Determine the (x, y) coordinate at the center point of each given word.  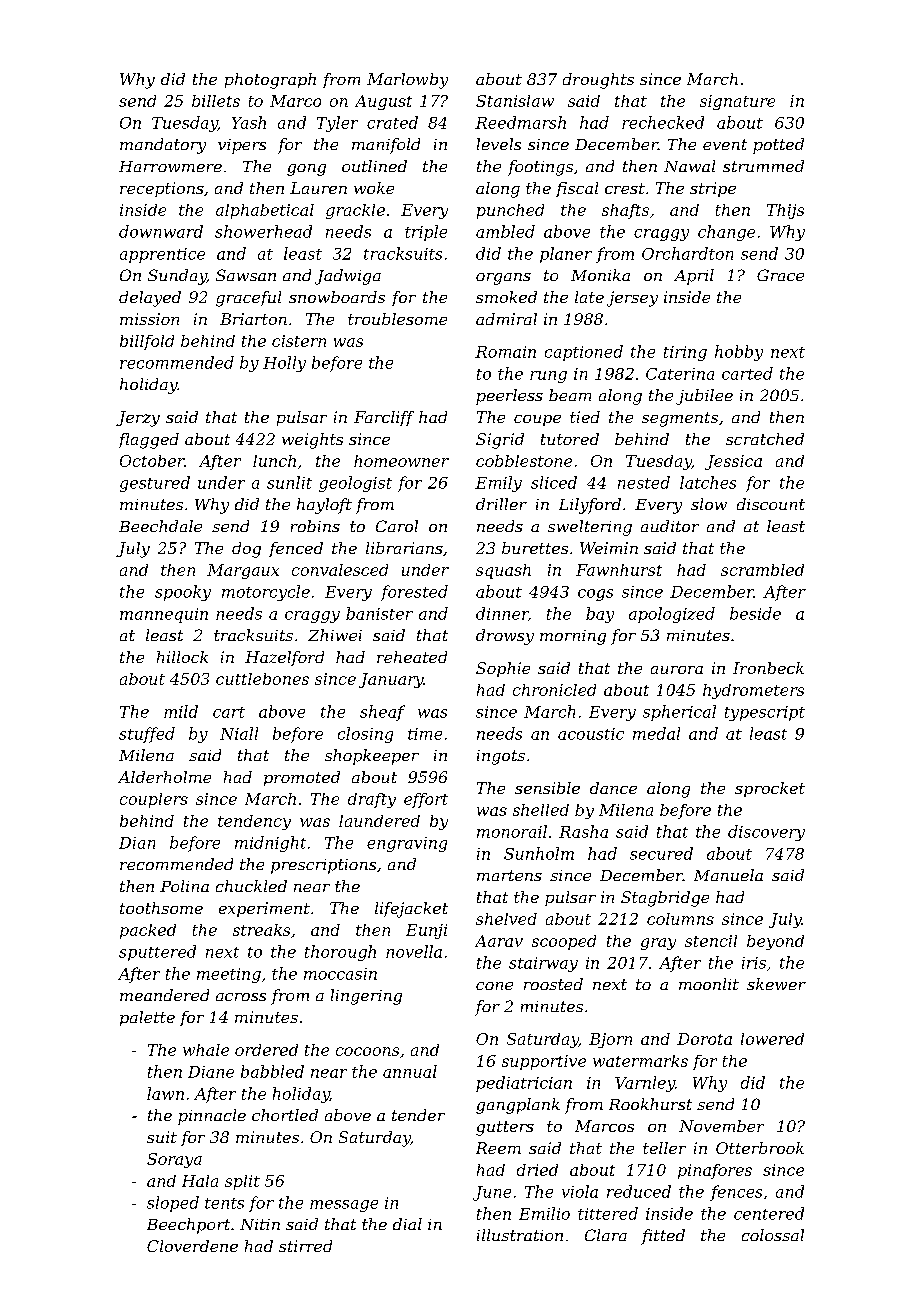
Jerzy (138, 419)
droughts (598, 81)
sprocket (770, 789)
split (242, 1182)
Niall (239, 733)
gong (306, 170)
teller (664, 1148)
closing (365, 735)
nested (644, 482)
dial (407, 1224)
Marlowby (407, 81)
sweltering (590, 528)
